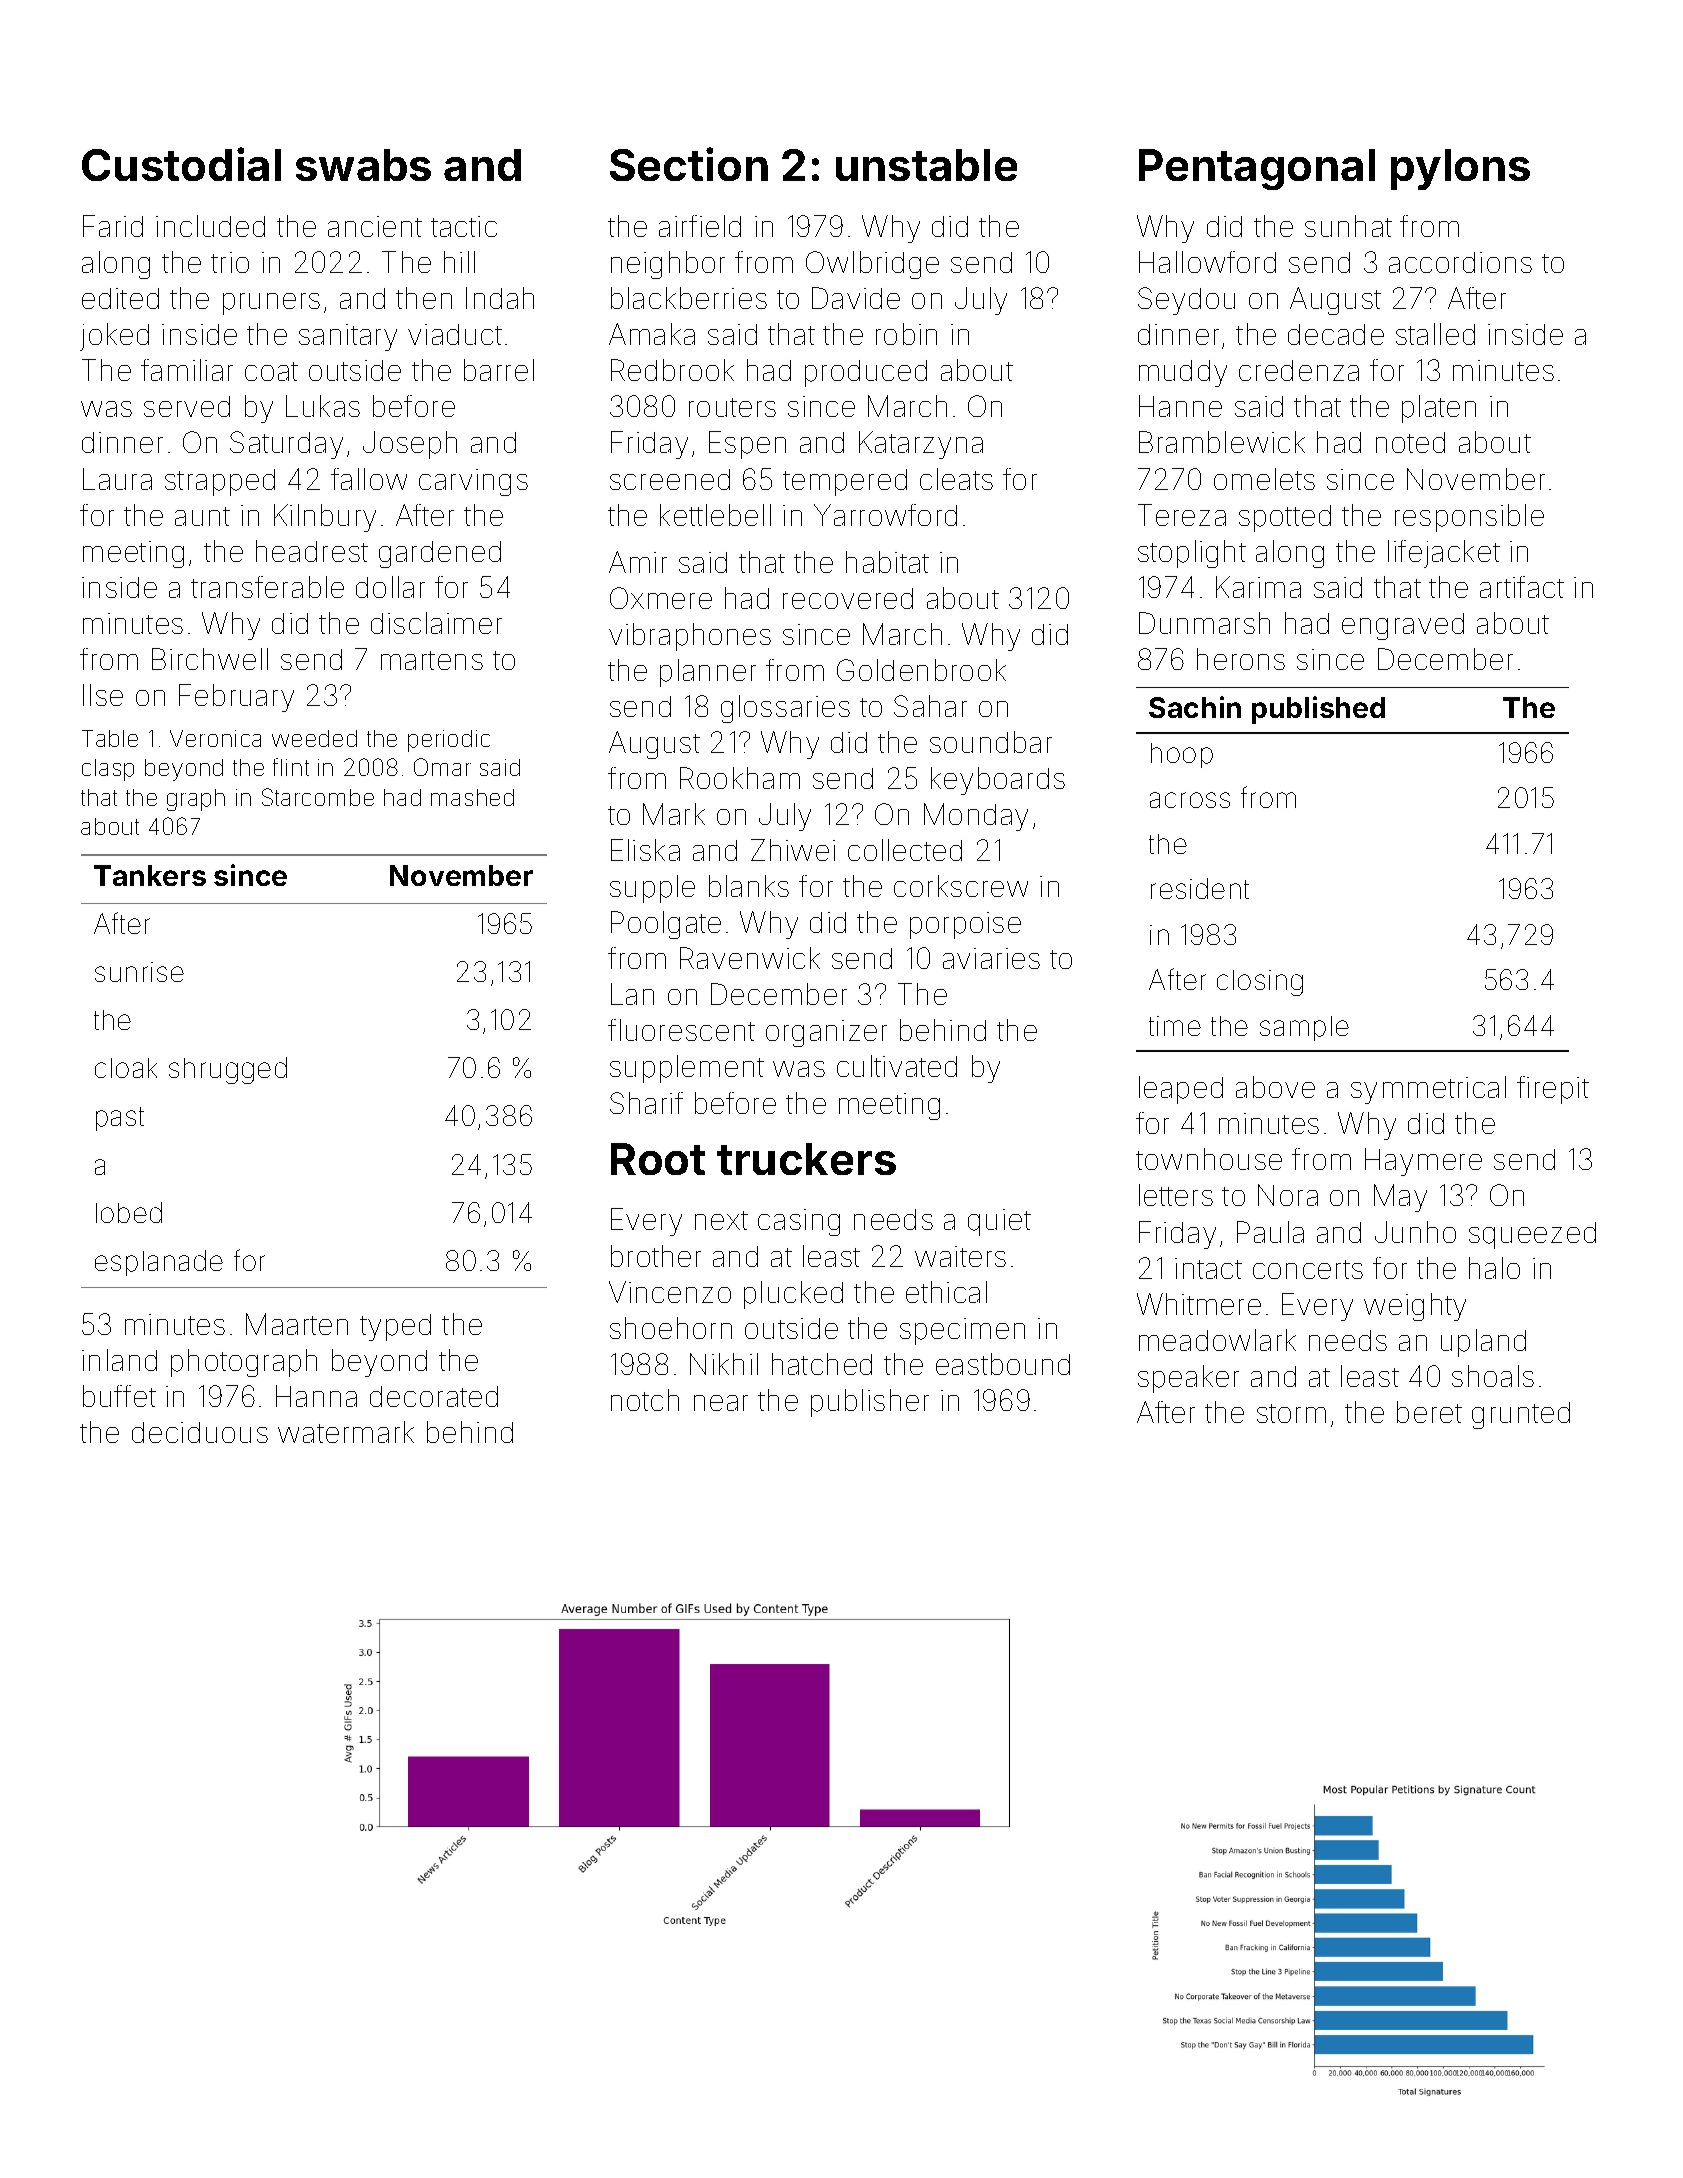 The height and width of the image is (2178, 1683). What do you see at coordinates (181, 164) in the image?
I see `Custodial` at bounding box center [181, 164].
